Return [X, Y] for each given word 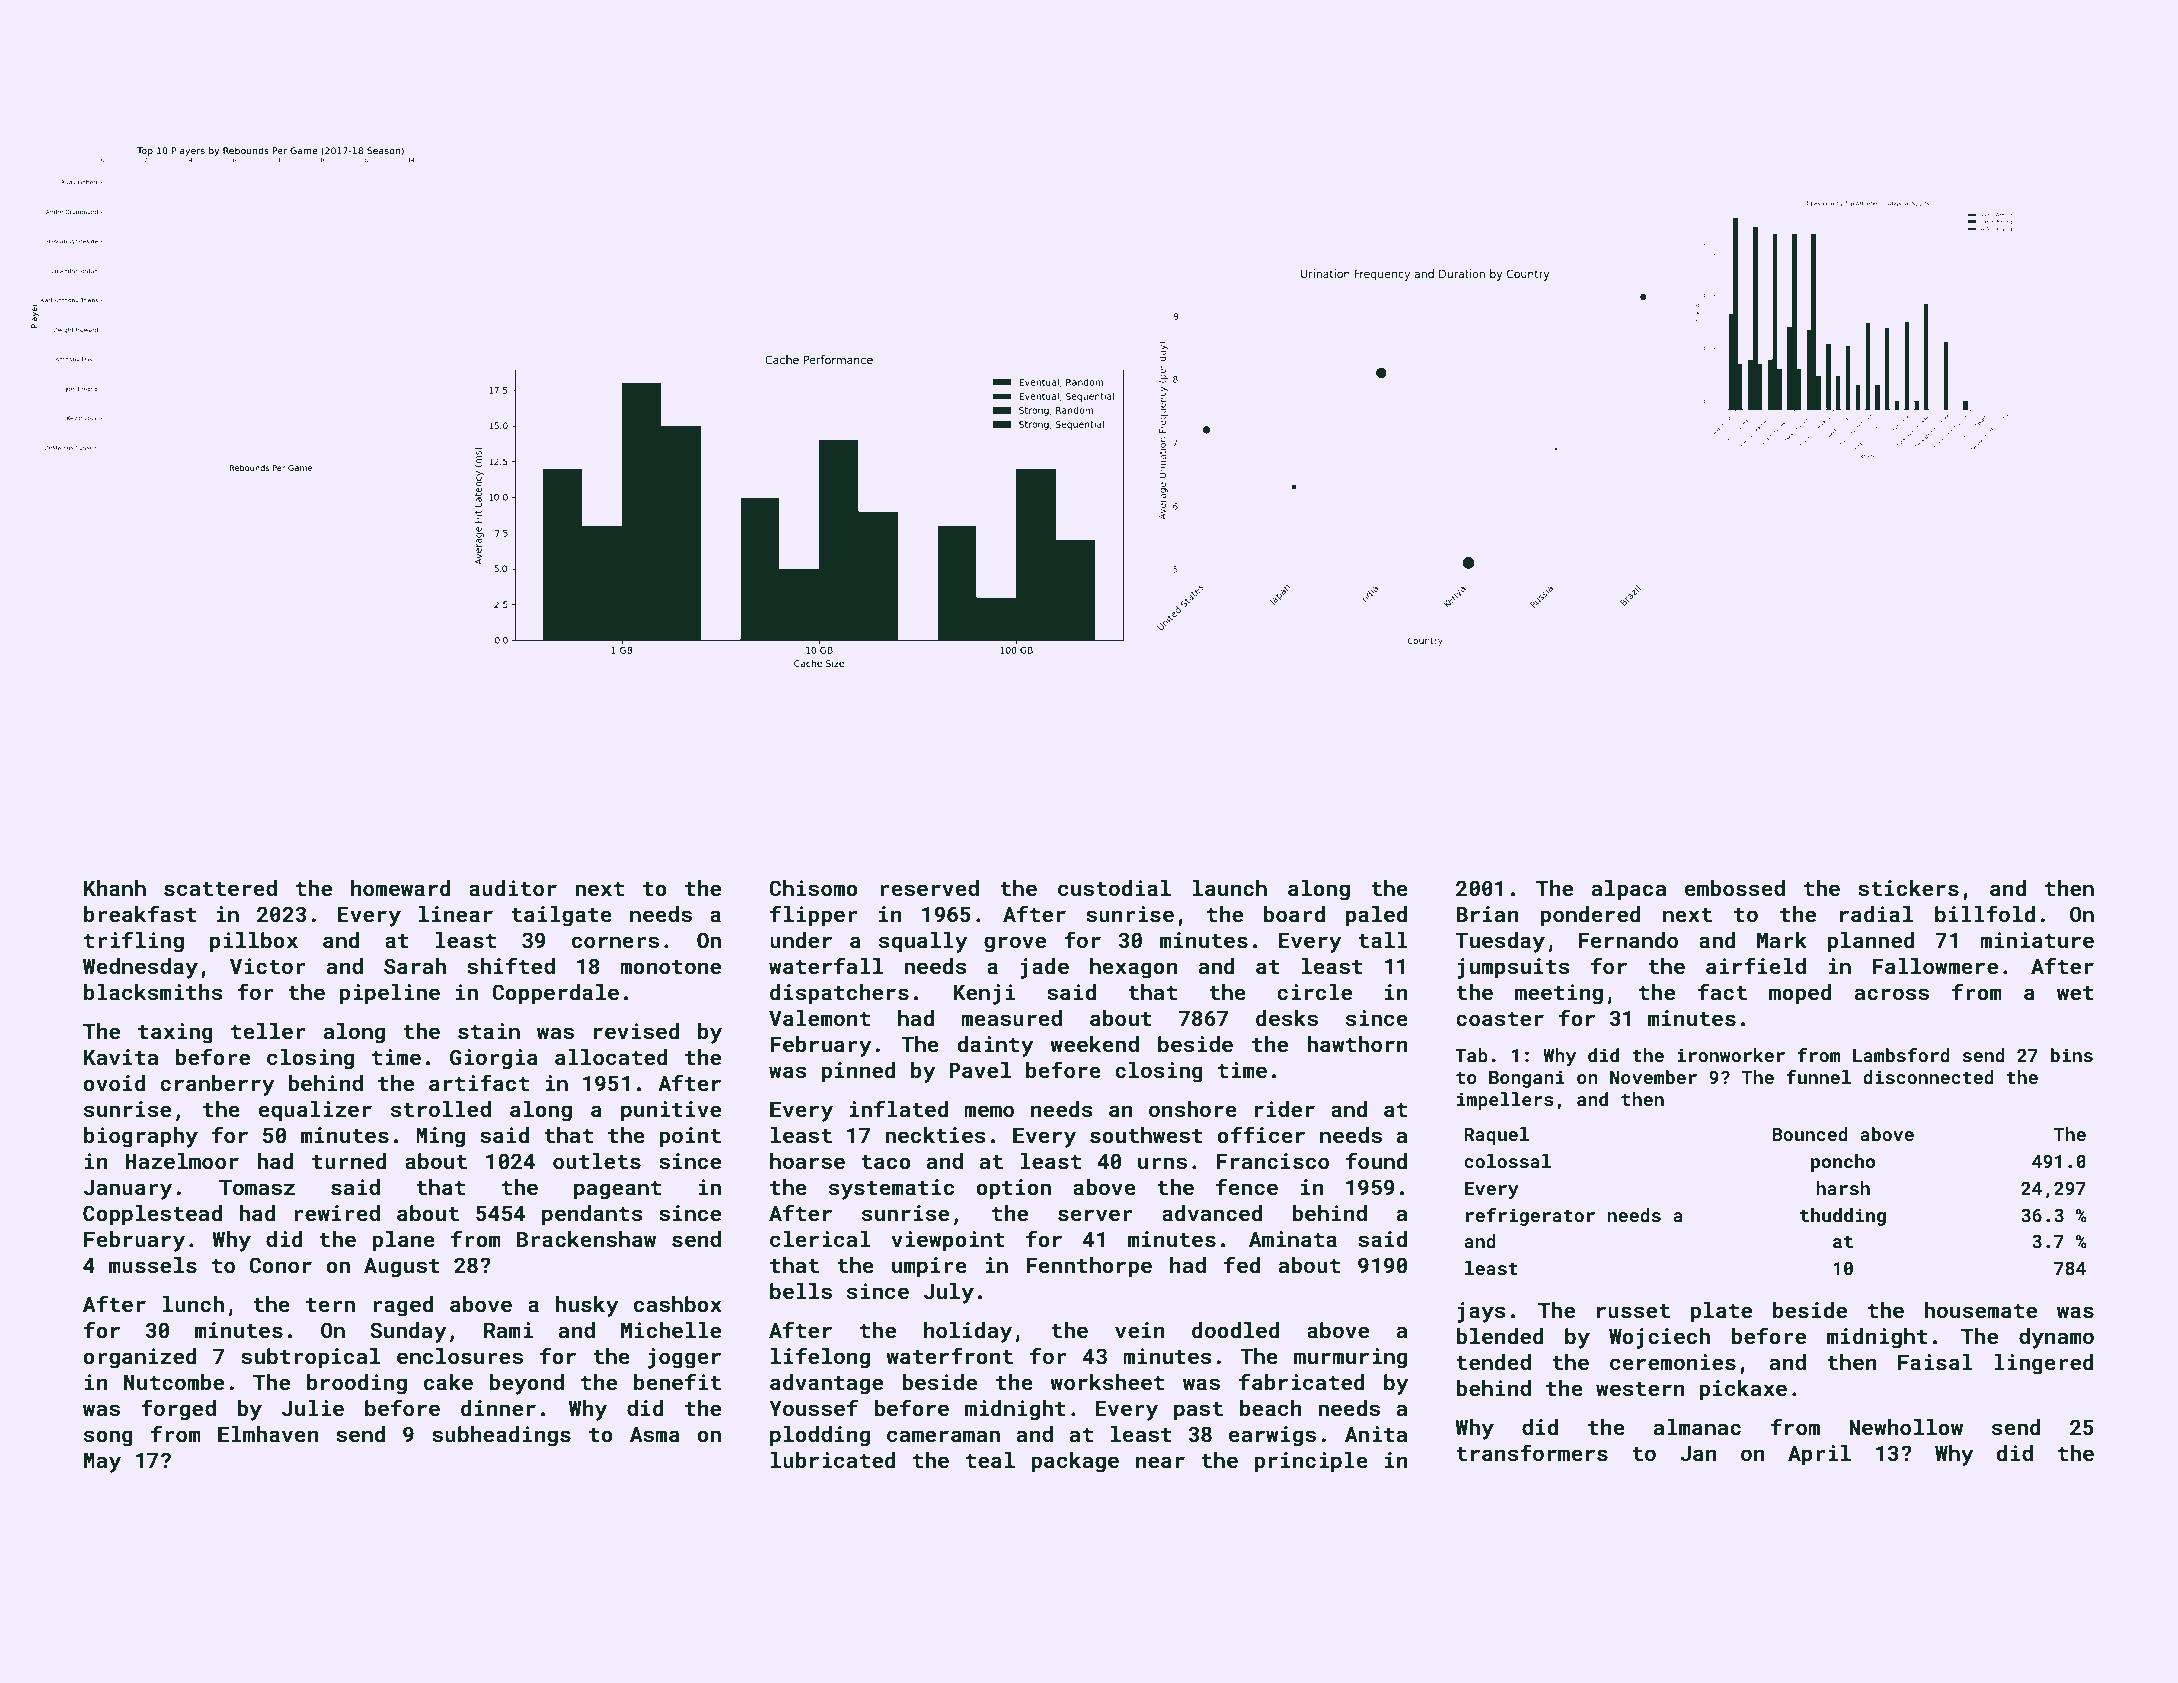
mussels [153, 1265]
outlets [597, 1161]
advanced [1212, 1213]
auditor [513, 888]
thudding [1843, 1217]
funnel [1818, 1077]
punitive [671, 1111]
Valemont [819, 1018]
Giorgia [494, 1059]
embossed [1734, 888]
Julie [313, 1408]
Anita [1376, 1434]
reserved [929, 888]
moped [1800, 994]
